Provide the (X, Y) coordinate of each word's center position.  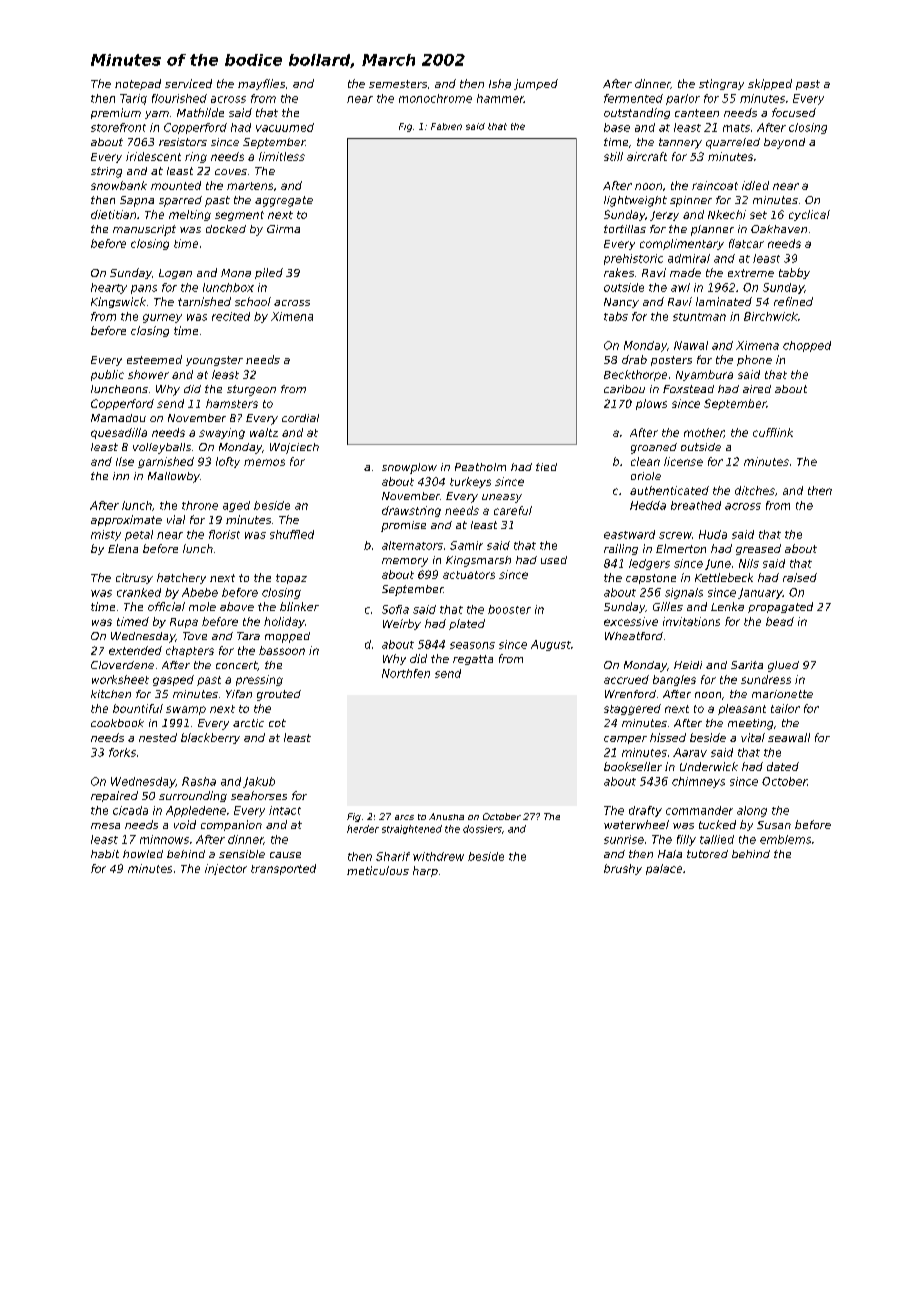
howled (143, 854)
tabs (616, 316)
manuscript (144, 230)
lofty (228, 462)
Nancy (621, 303)
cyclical (809, 215)
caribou (624, 389)
